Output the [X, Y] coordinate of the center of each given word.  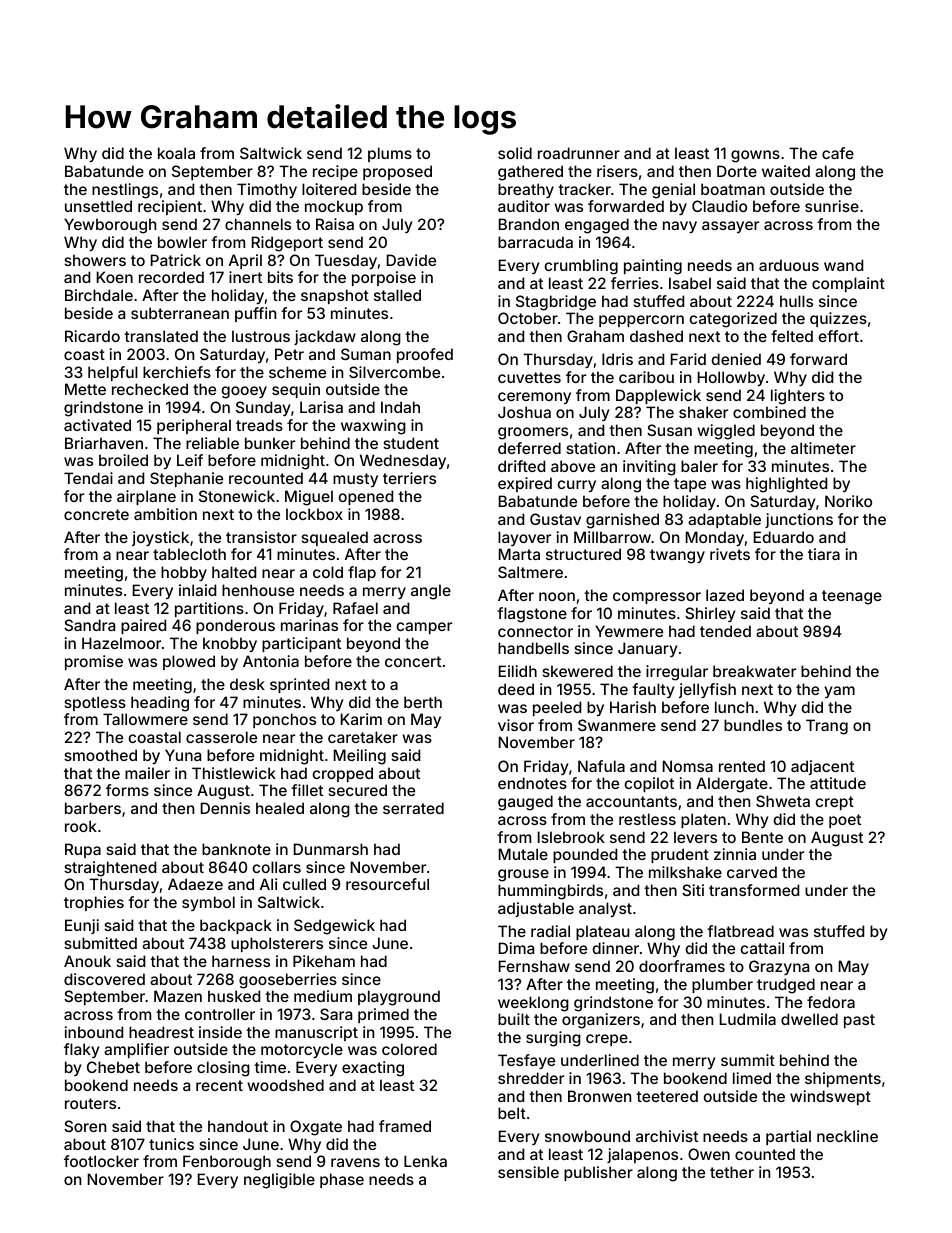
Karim [361, 719]
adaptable [724, 520]
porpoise [384, 278]
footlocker [101, 1161]
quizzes [838, 319]
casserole [221, 737]
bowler [182, 242]
